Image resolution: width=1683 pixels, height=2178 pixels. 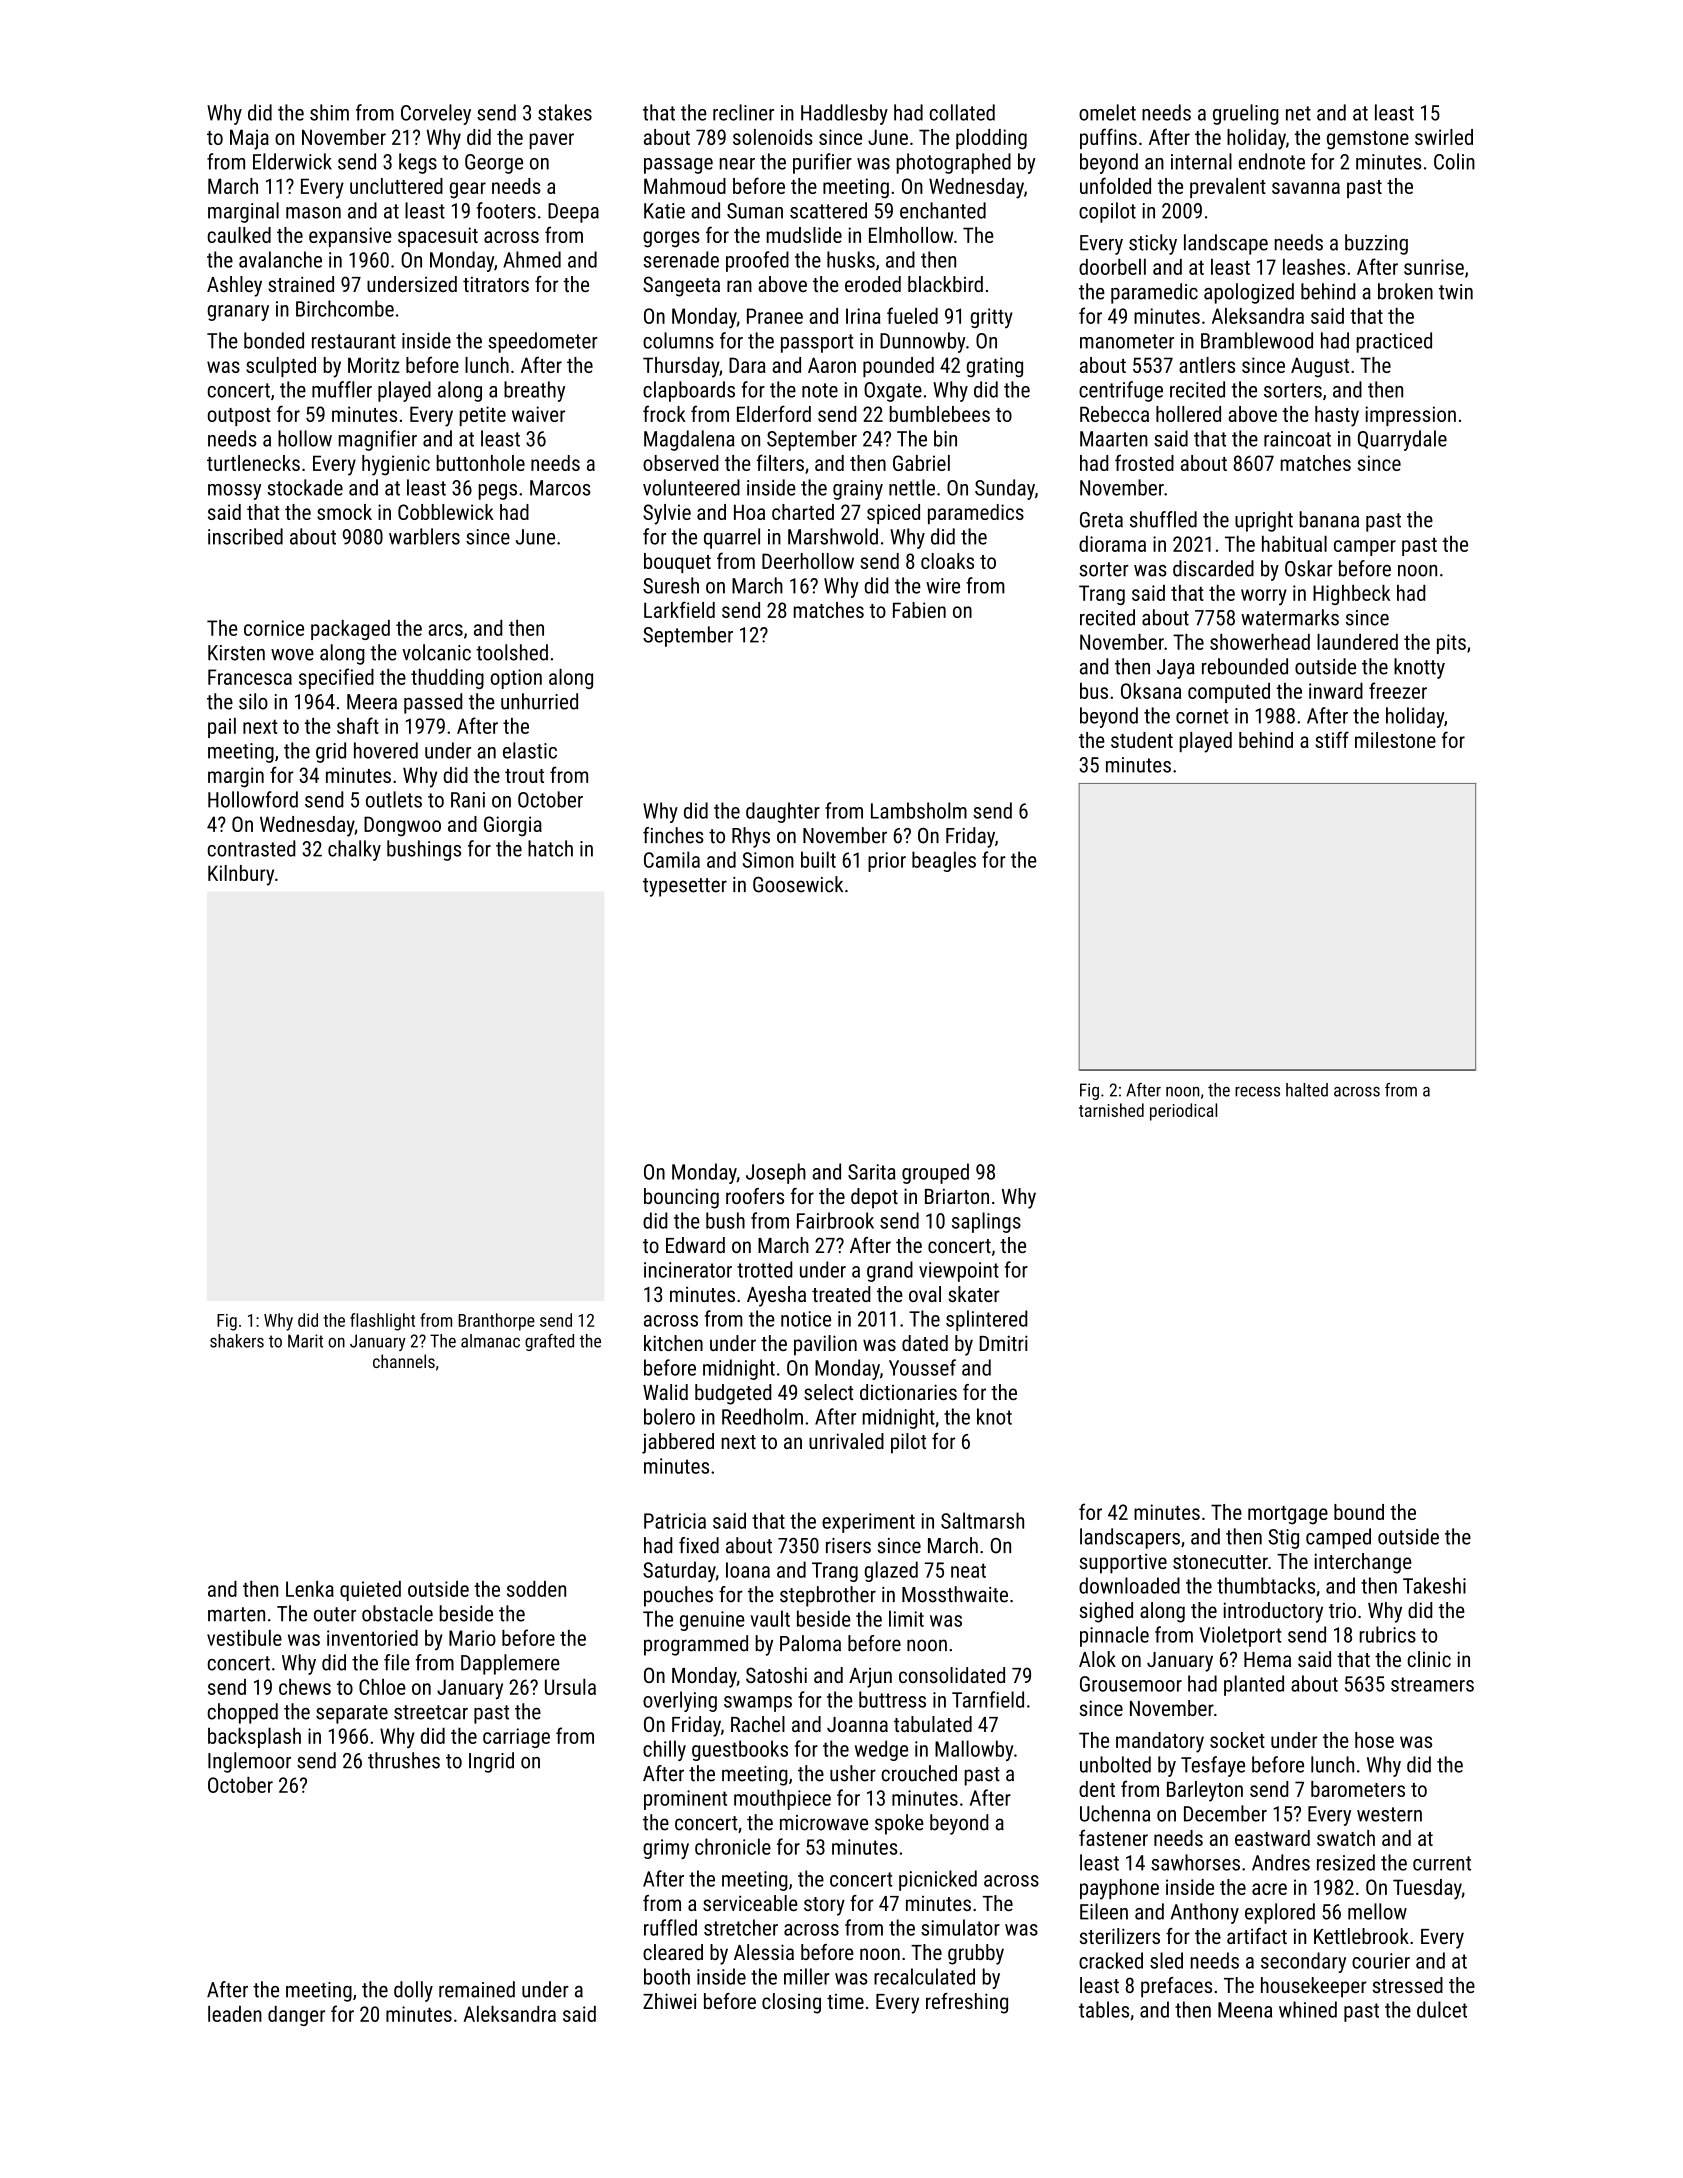 What do you see at coordinates (249, 1762) in the image?
I see `Inglemoor` at bounding box center [249, 1762].
